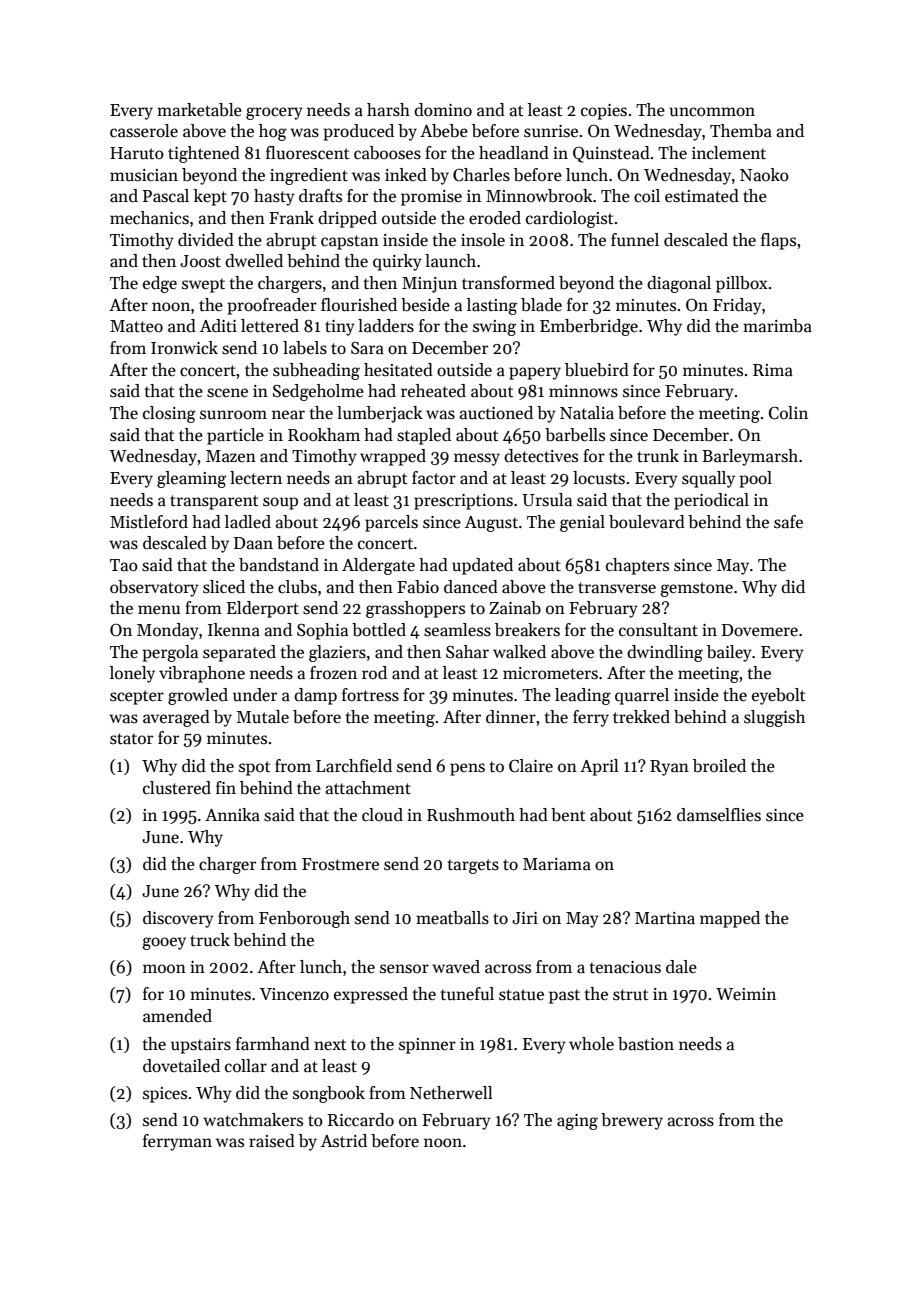  Describe the element at coordinates (176, 718) in the page. I see `averaged` at that location.
